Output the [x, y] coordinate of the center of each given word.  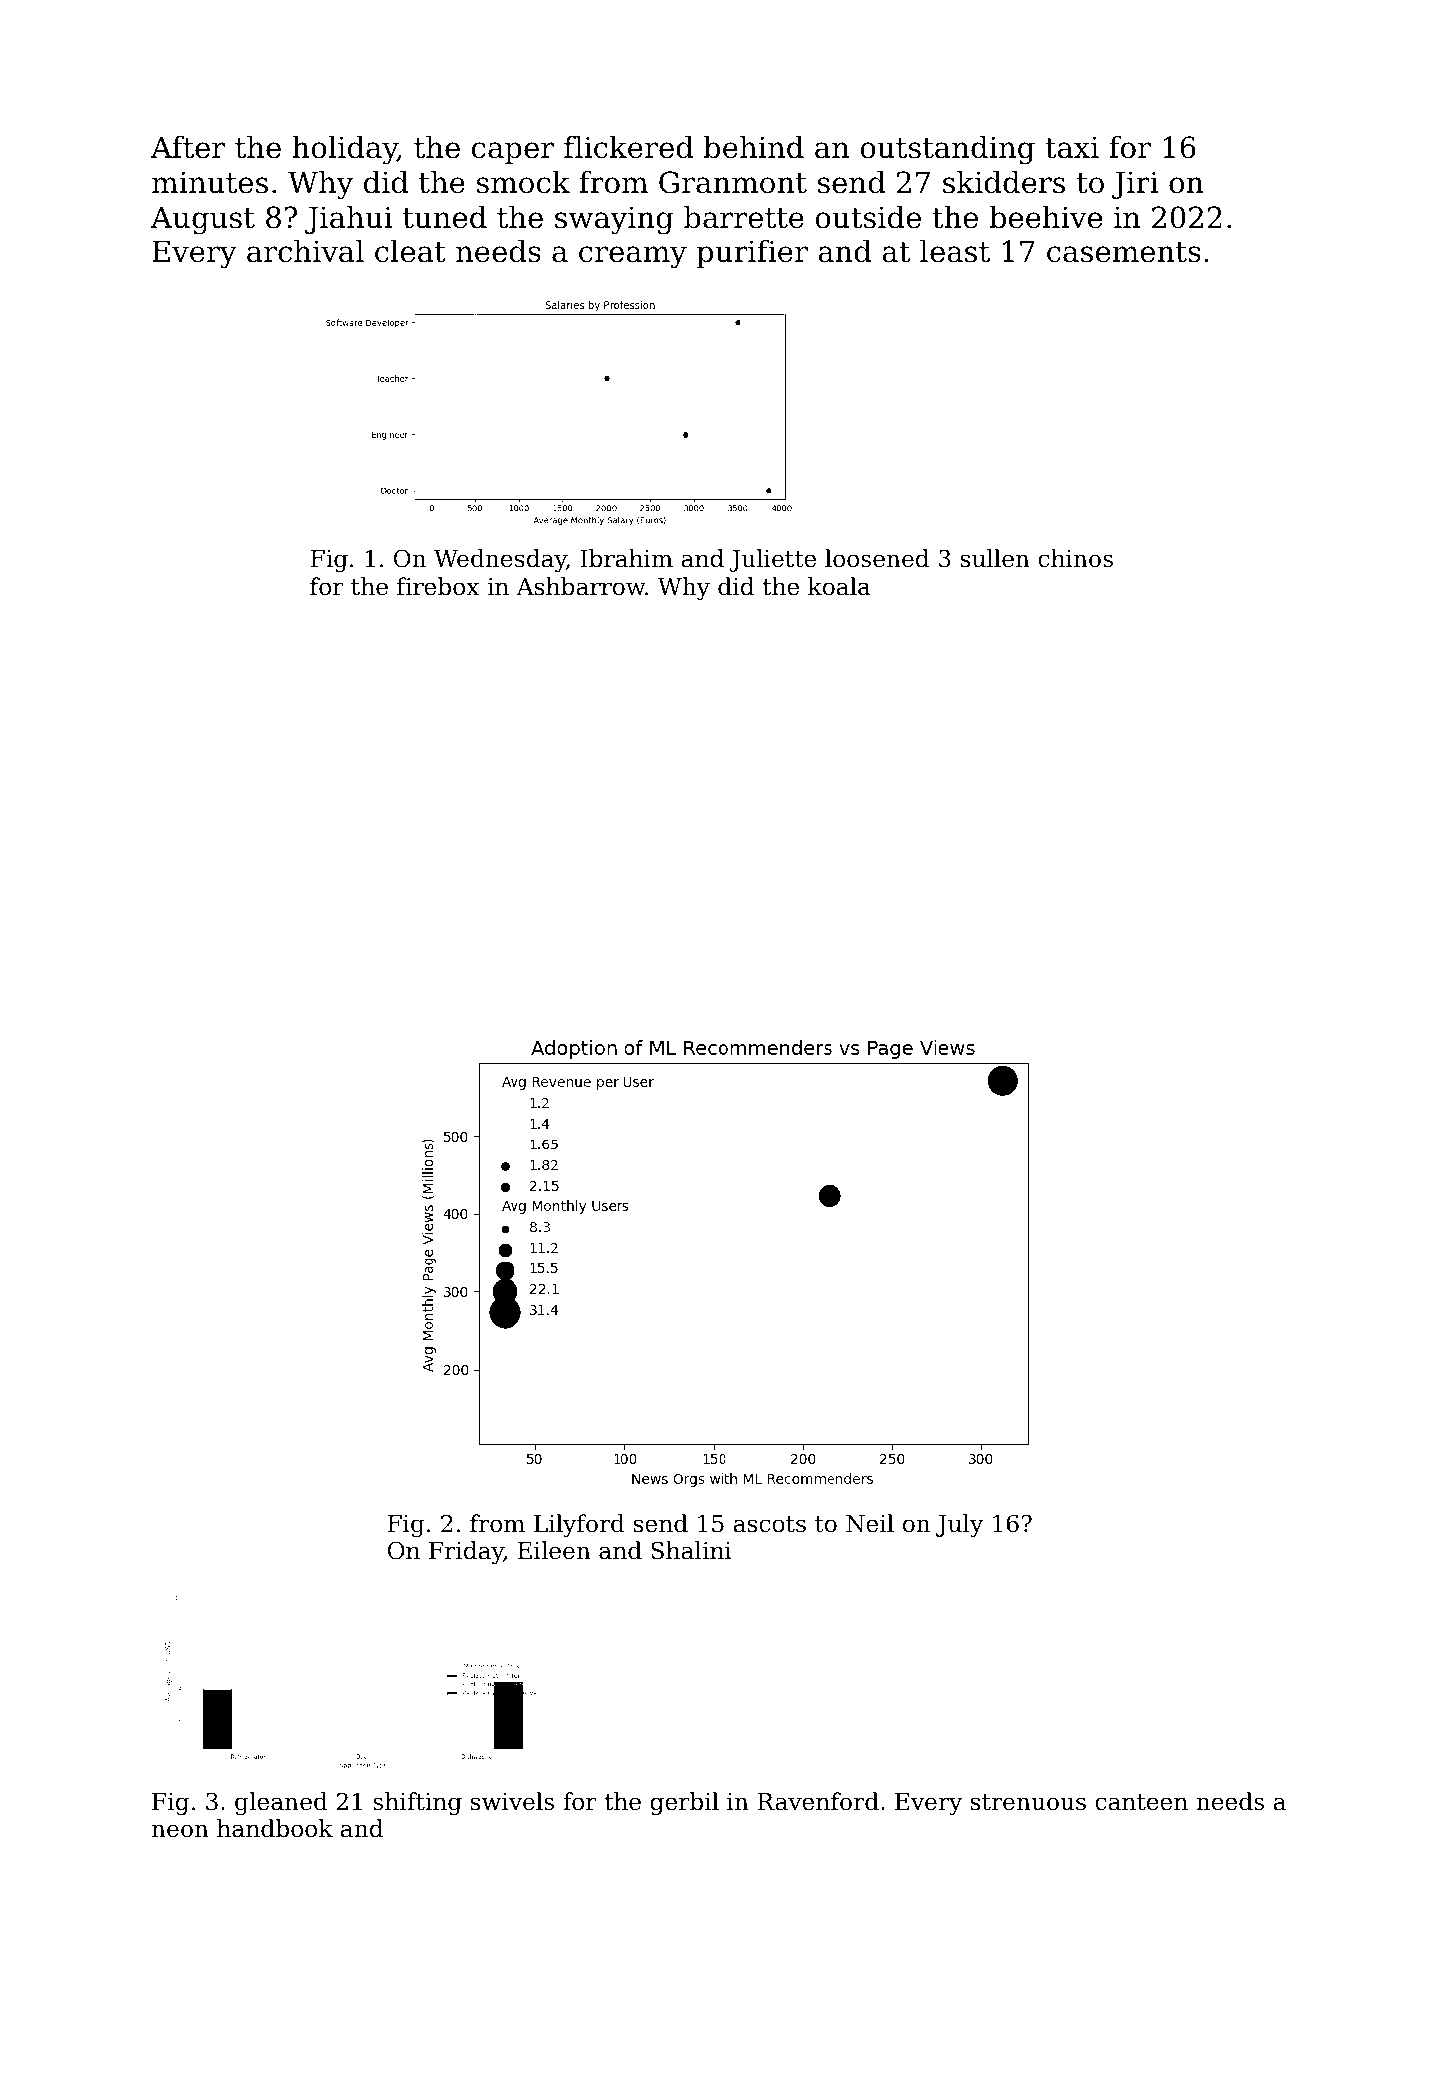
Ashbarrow [580, 586]
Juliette [773, 560]
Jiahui [348, 220]
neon [180, 1831]
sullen [995, 558]
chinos [1075, 558]
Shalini [691, 1550]
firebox [438, 586]
